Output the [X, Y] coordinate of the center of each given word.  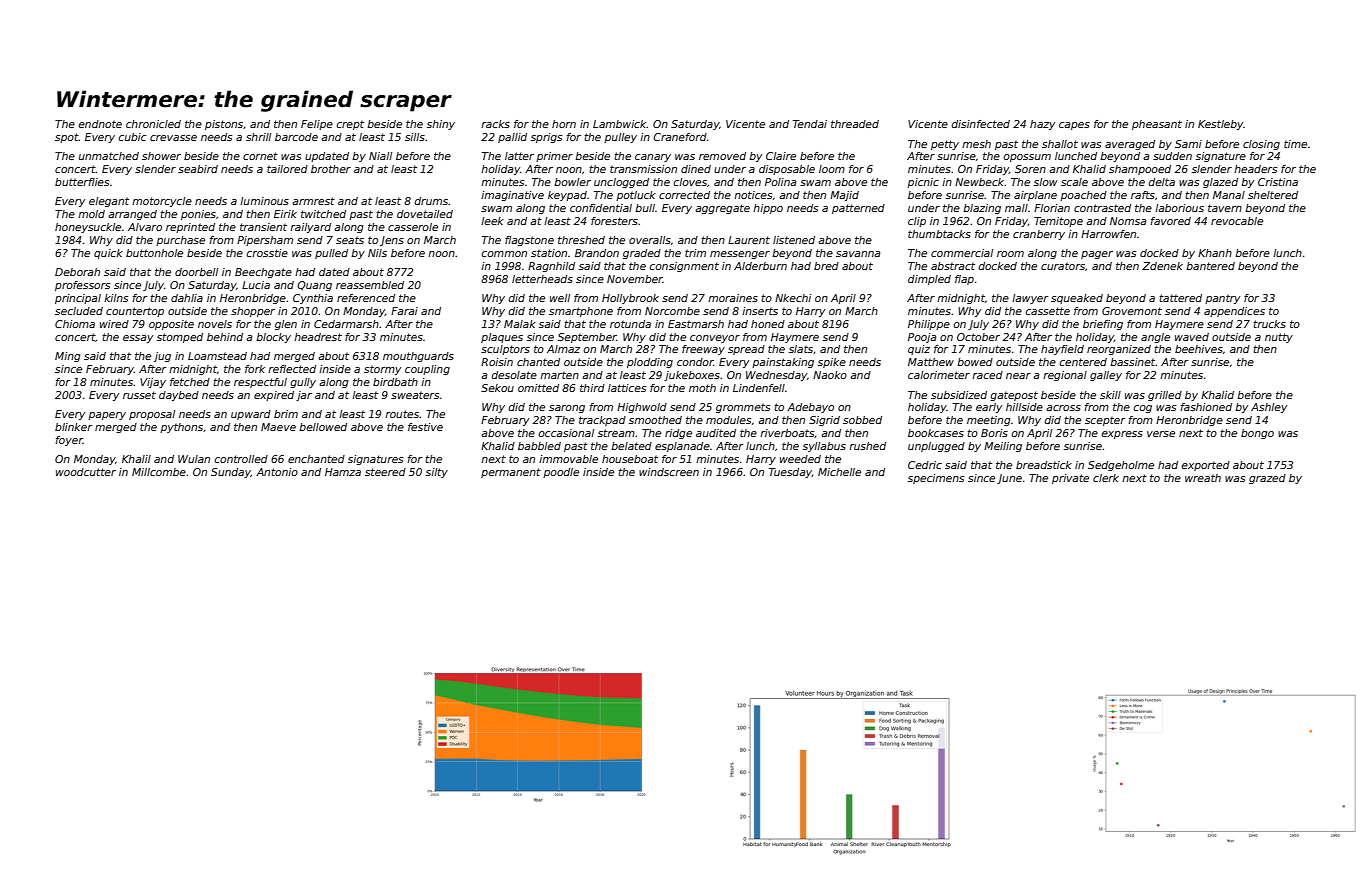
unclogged [621, 183]
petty [945, 145]
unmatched [109, 156]
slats [801, 349]
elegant [109, 202]
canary [653, 158]
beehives [1199, 349]
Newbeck [980, 182]
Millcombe [159, 472]
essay [138, 339]
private [1070, 479]
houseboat [630, 459]
